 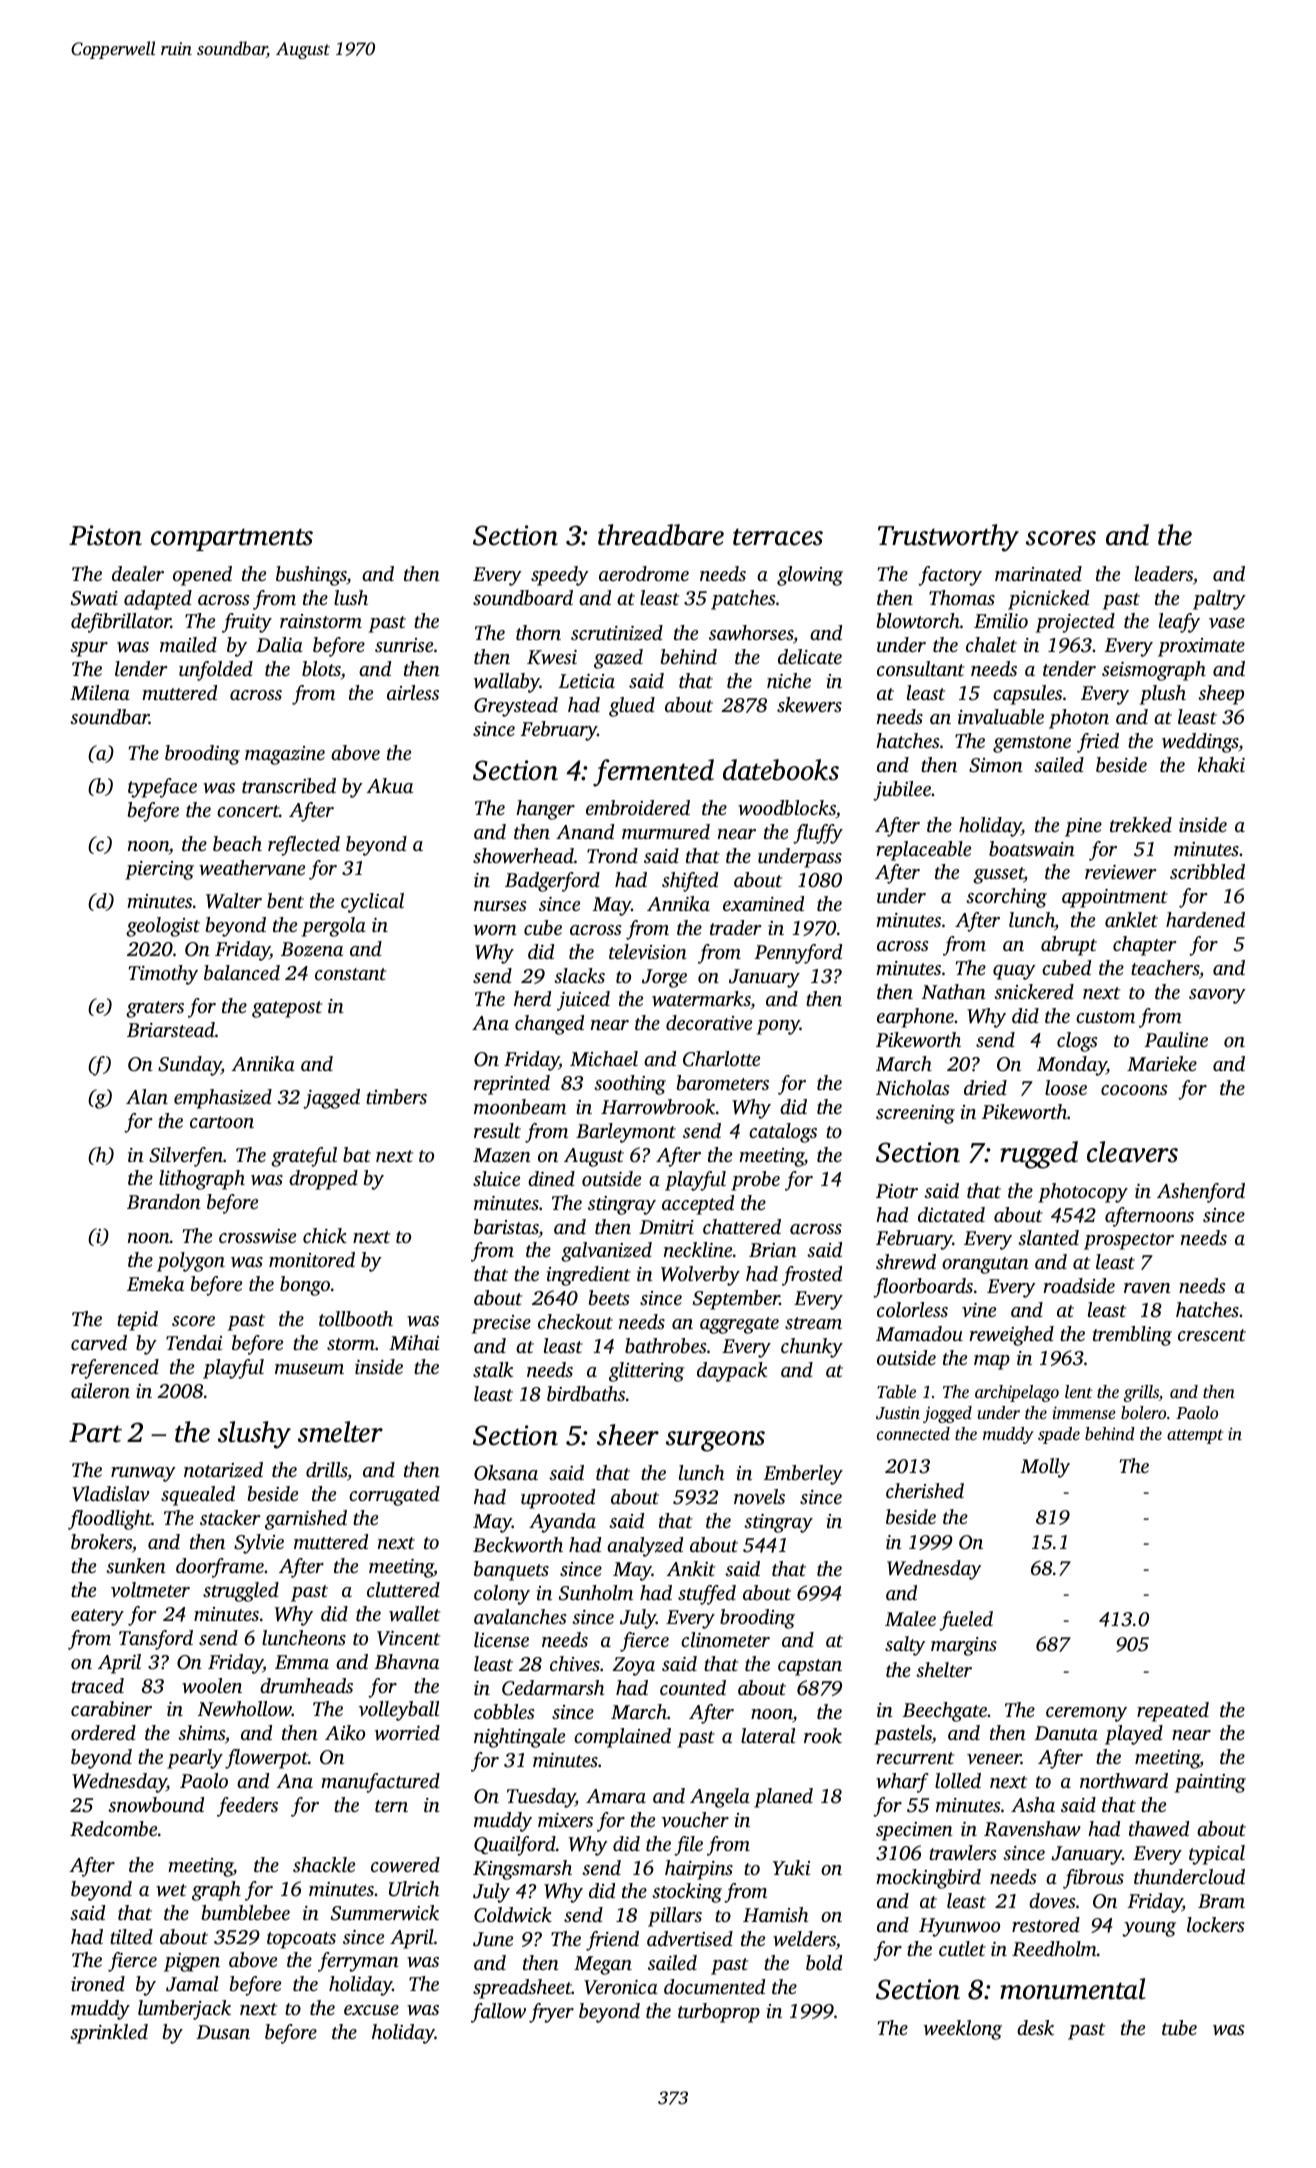 What do you see at coordinates (719, 2013) in the screenshot?
I see `turboprop` at bounding box center [719, 2013].
